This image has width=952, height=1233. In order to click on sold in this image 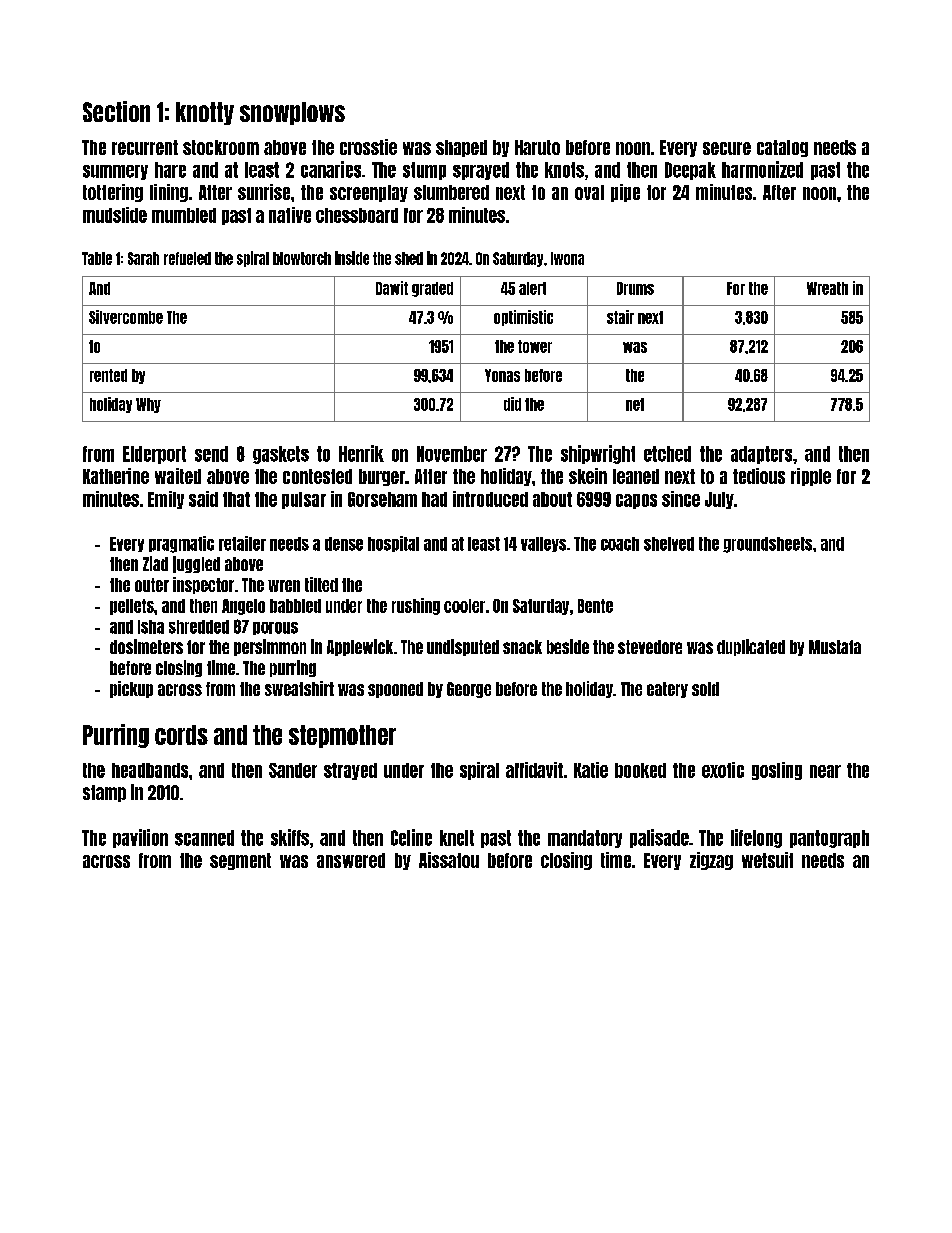, I will do `click(705, 689)`.
